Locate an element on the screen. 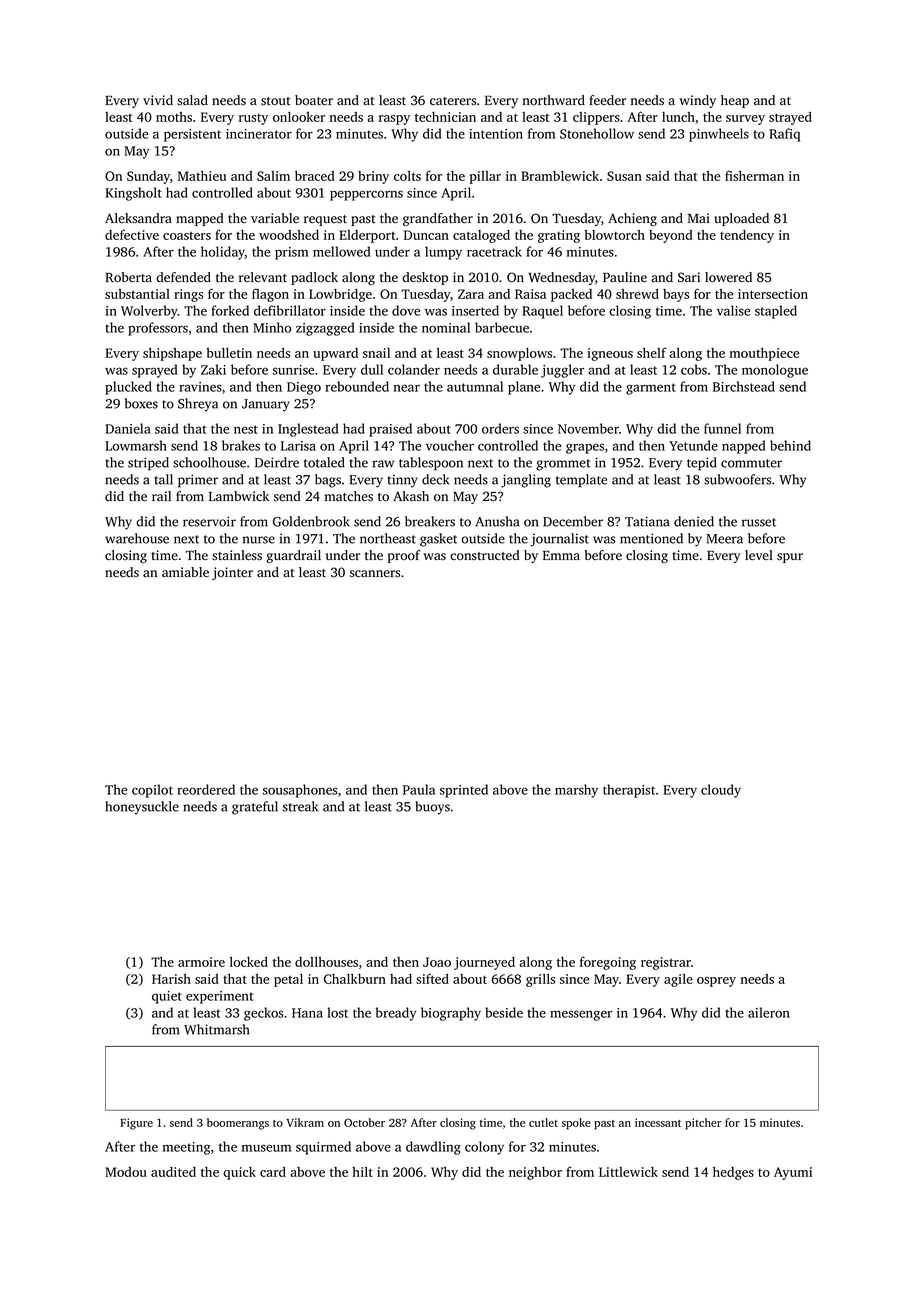 The height and width of the screenshot is (1308, 924). sifted is located at coordinates (432, 978).
